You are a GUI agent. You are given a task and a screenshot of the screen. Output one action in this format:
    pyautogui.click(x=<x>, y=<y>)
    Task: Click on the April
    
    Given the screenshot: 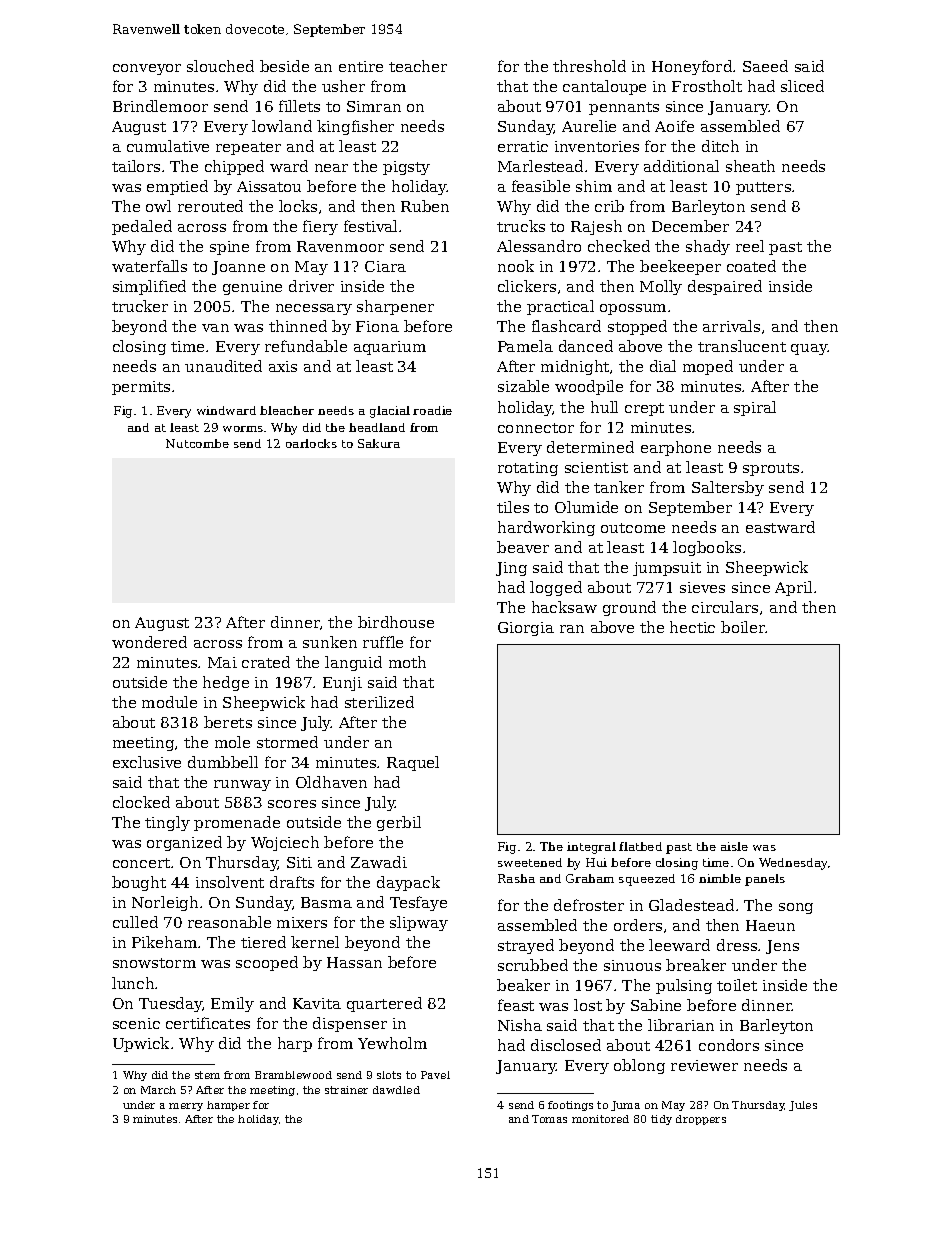 What is the action you would take?
    pyautogui.click(x=793, y=588)
